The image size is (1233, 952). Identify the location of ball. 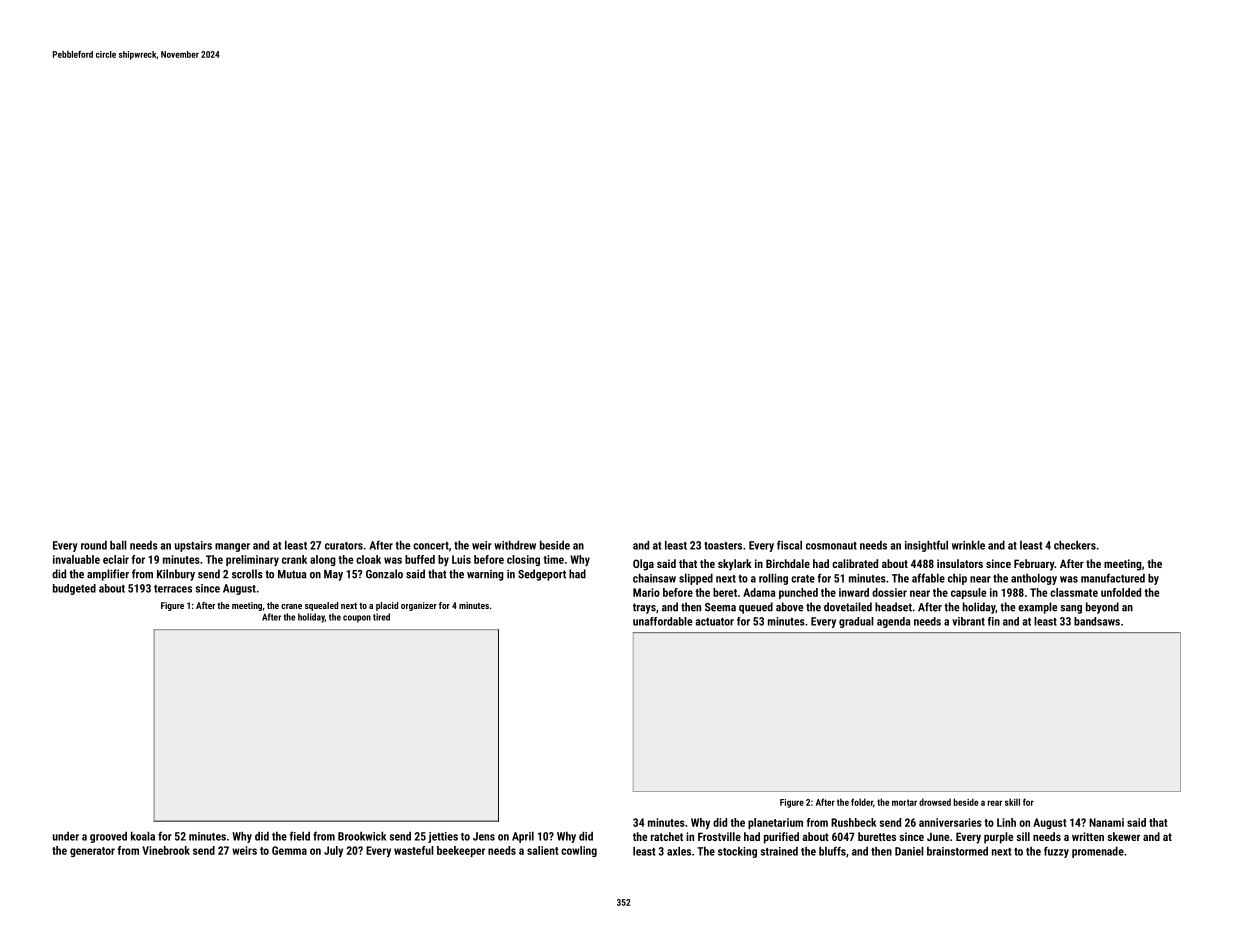
(118, 545).
